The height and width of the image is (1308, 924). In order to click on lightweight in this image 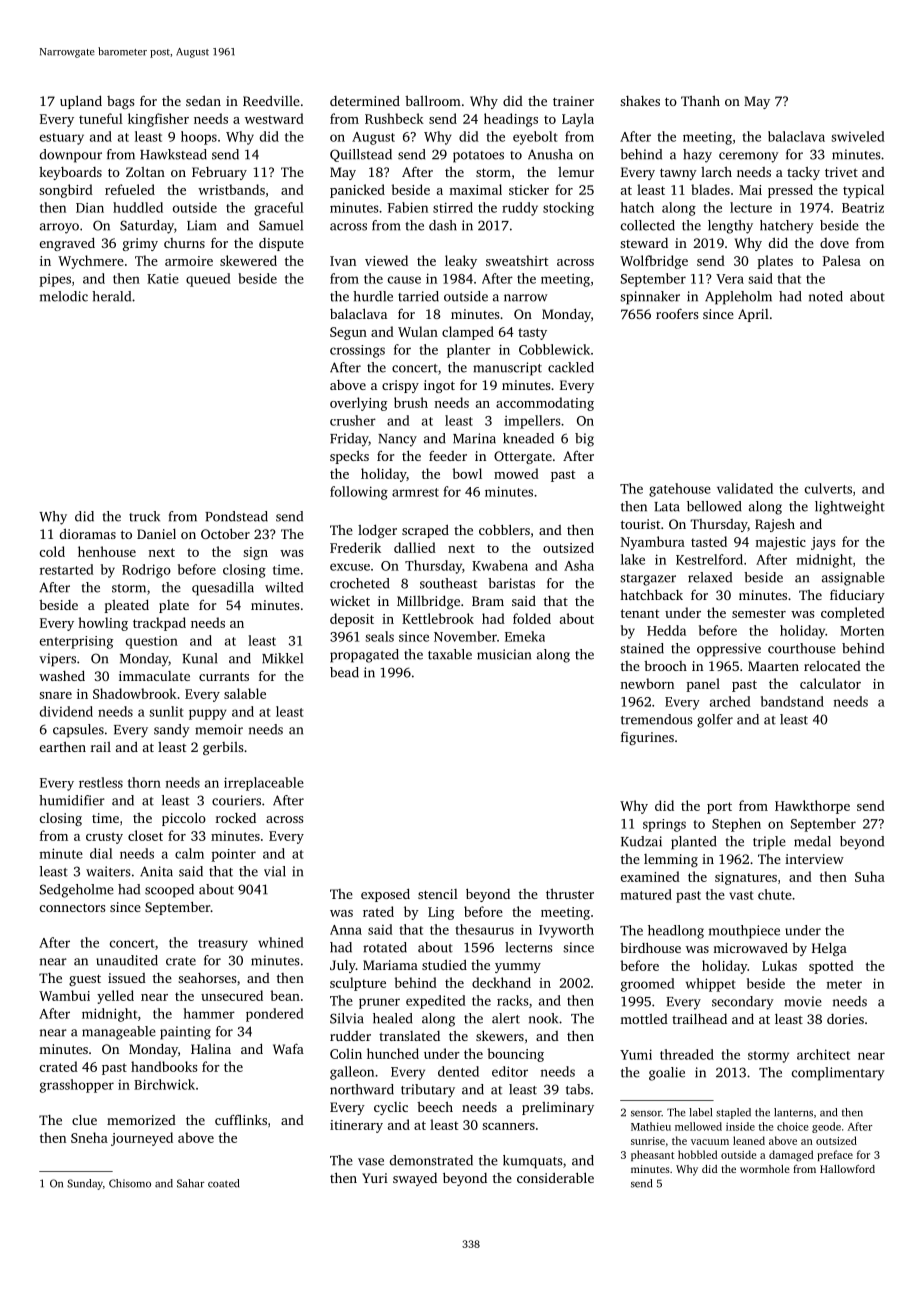, I will do `click(850, 508)`.
